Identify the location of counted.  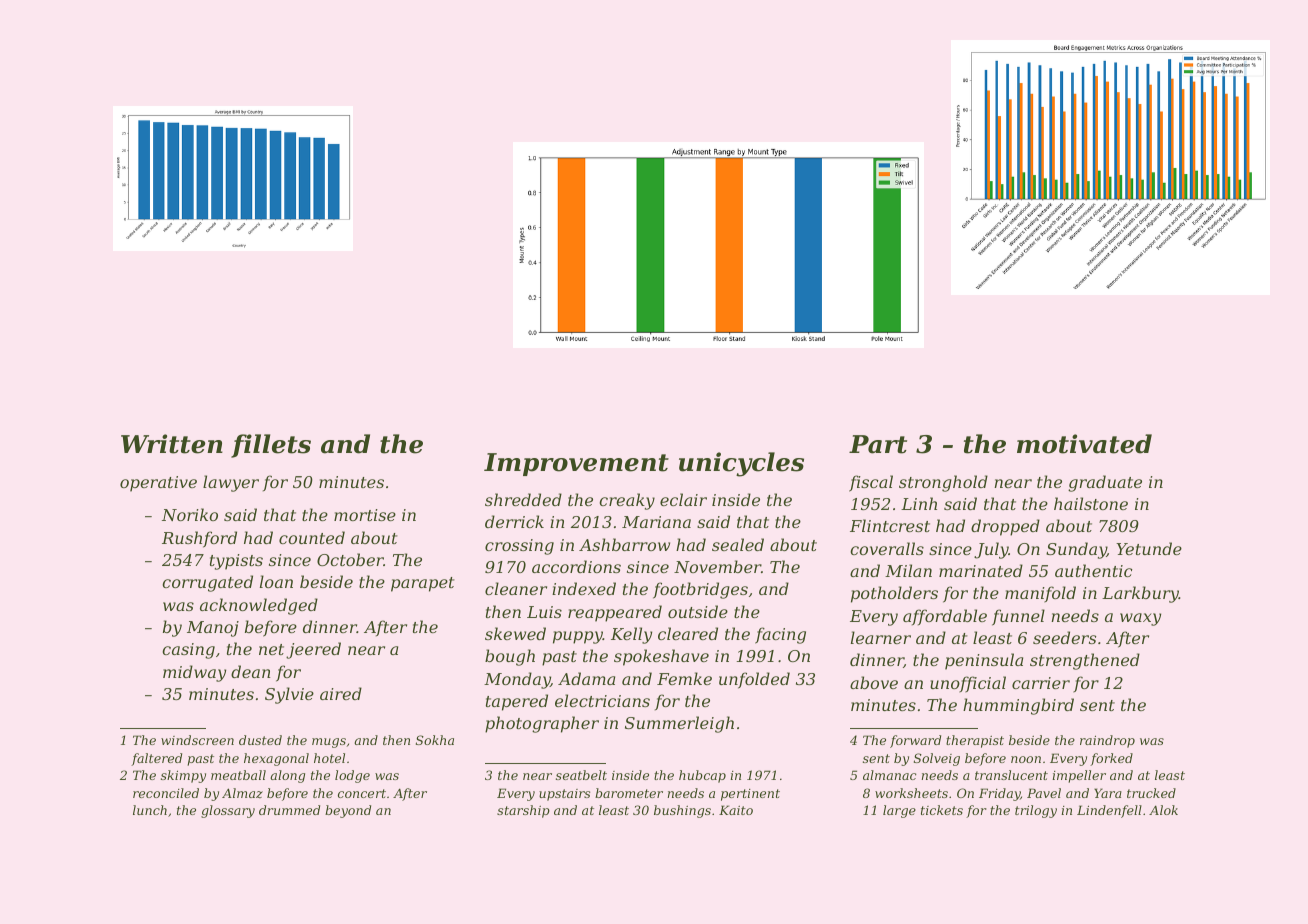
(312, 537).
